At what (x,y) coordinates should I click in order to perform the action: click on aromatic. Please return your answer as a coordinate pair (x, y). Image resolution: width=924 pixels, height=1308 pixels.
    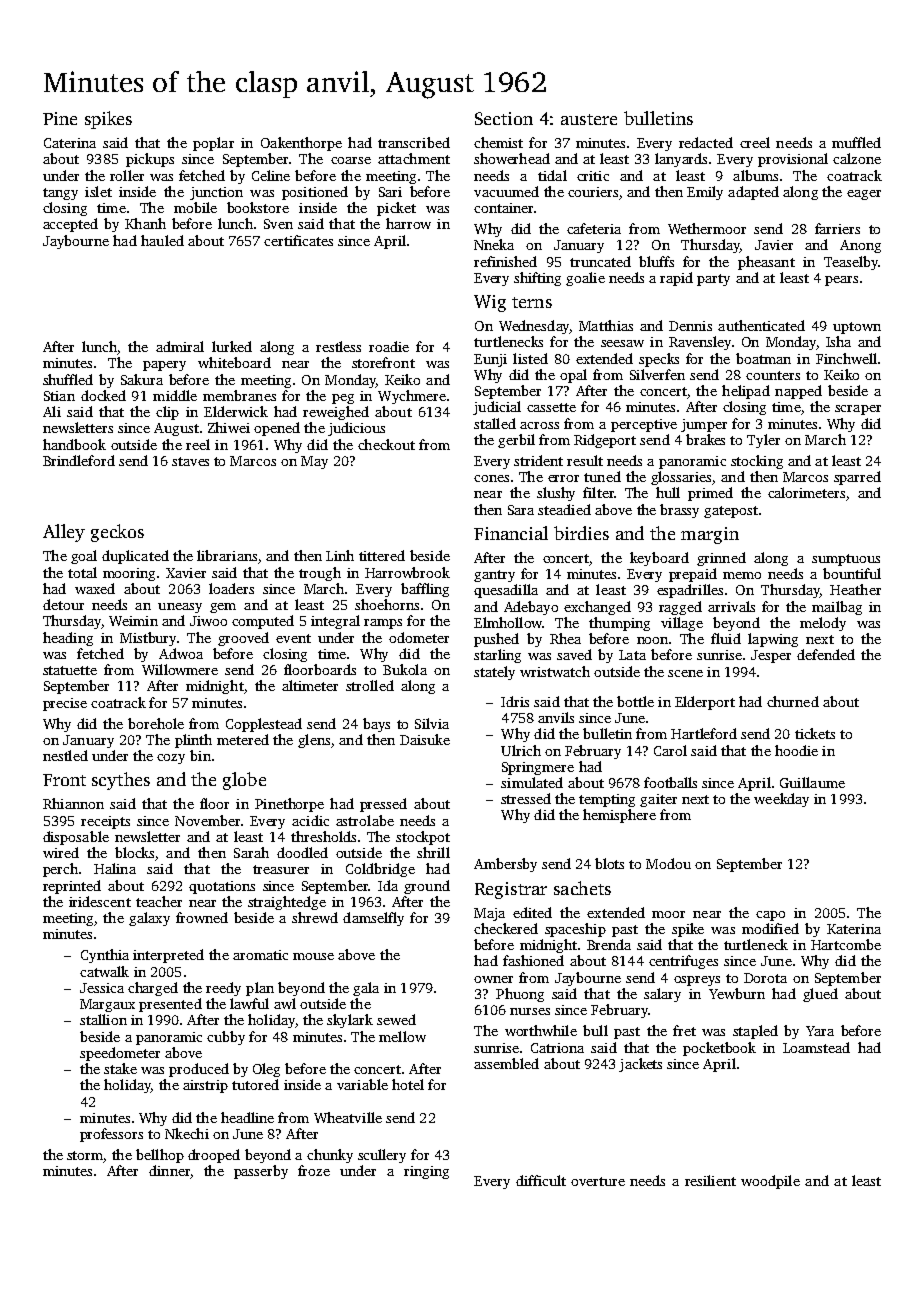
    Looking at the image, I should click on (260, 955).
